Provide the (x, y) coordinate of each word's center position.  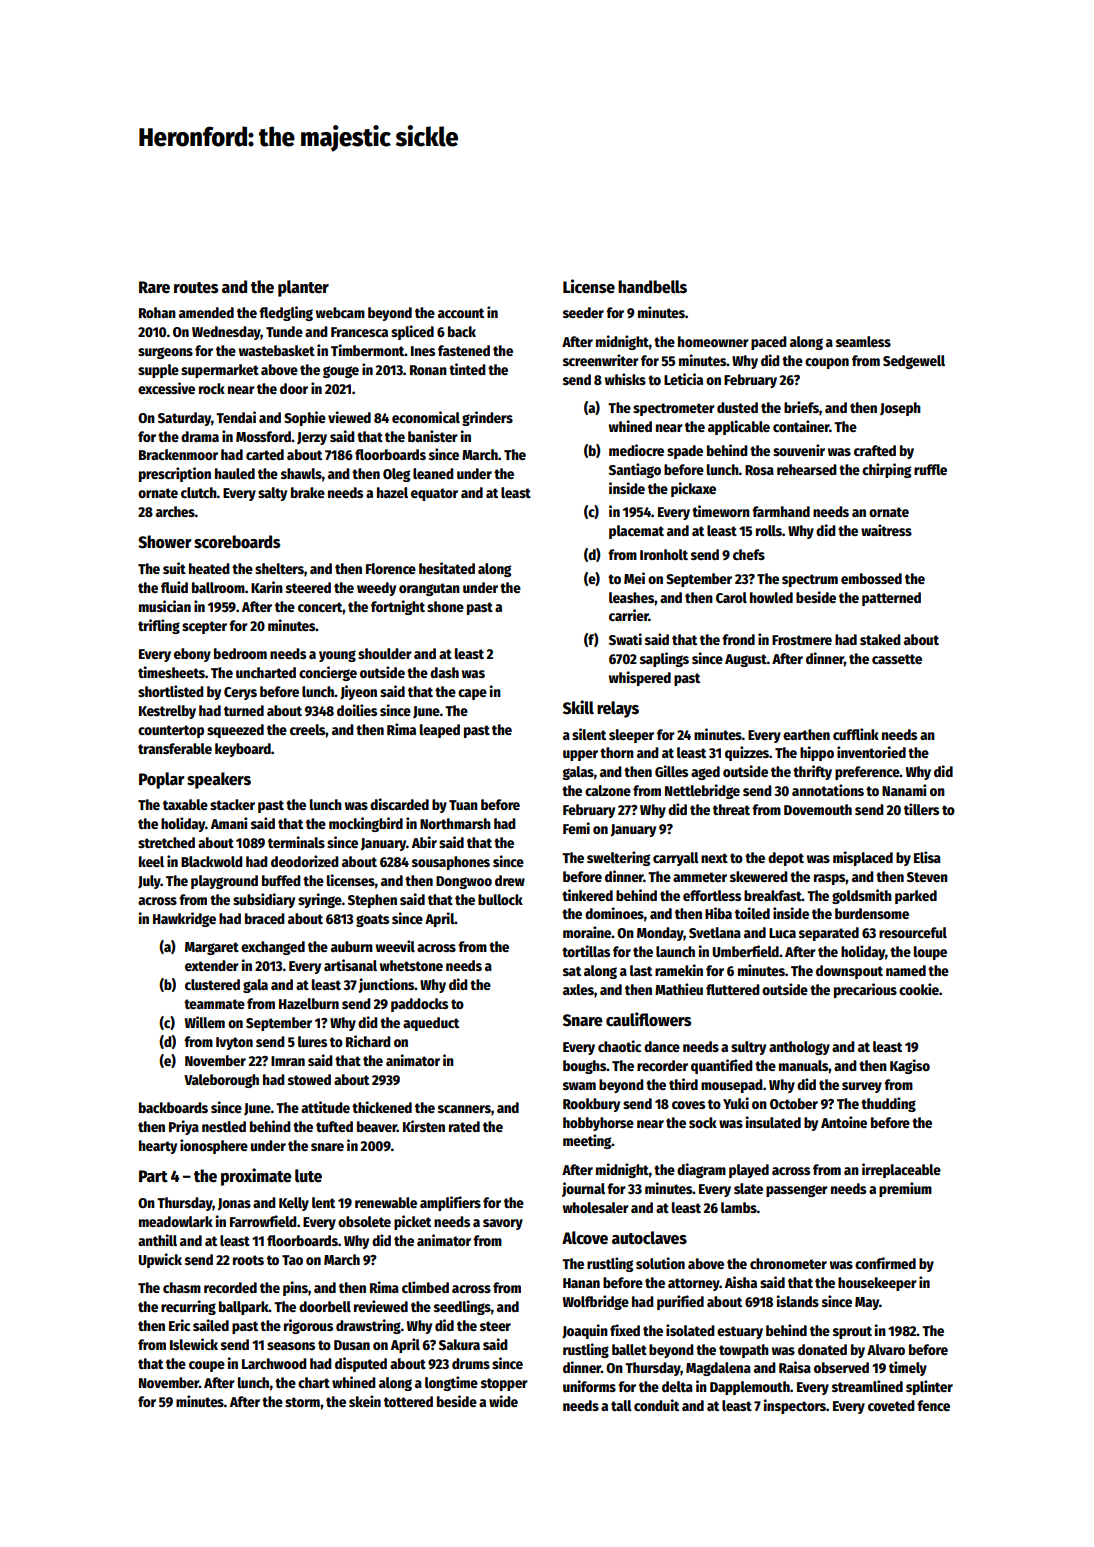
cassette (897, 659)
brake (308, 492)
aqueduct (431, 1024)
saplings (664, 659)
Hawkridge (184, 919)
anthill (157, 1240)
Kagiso (910, 1066)
